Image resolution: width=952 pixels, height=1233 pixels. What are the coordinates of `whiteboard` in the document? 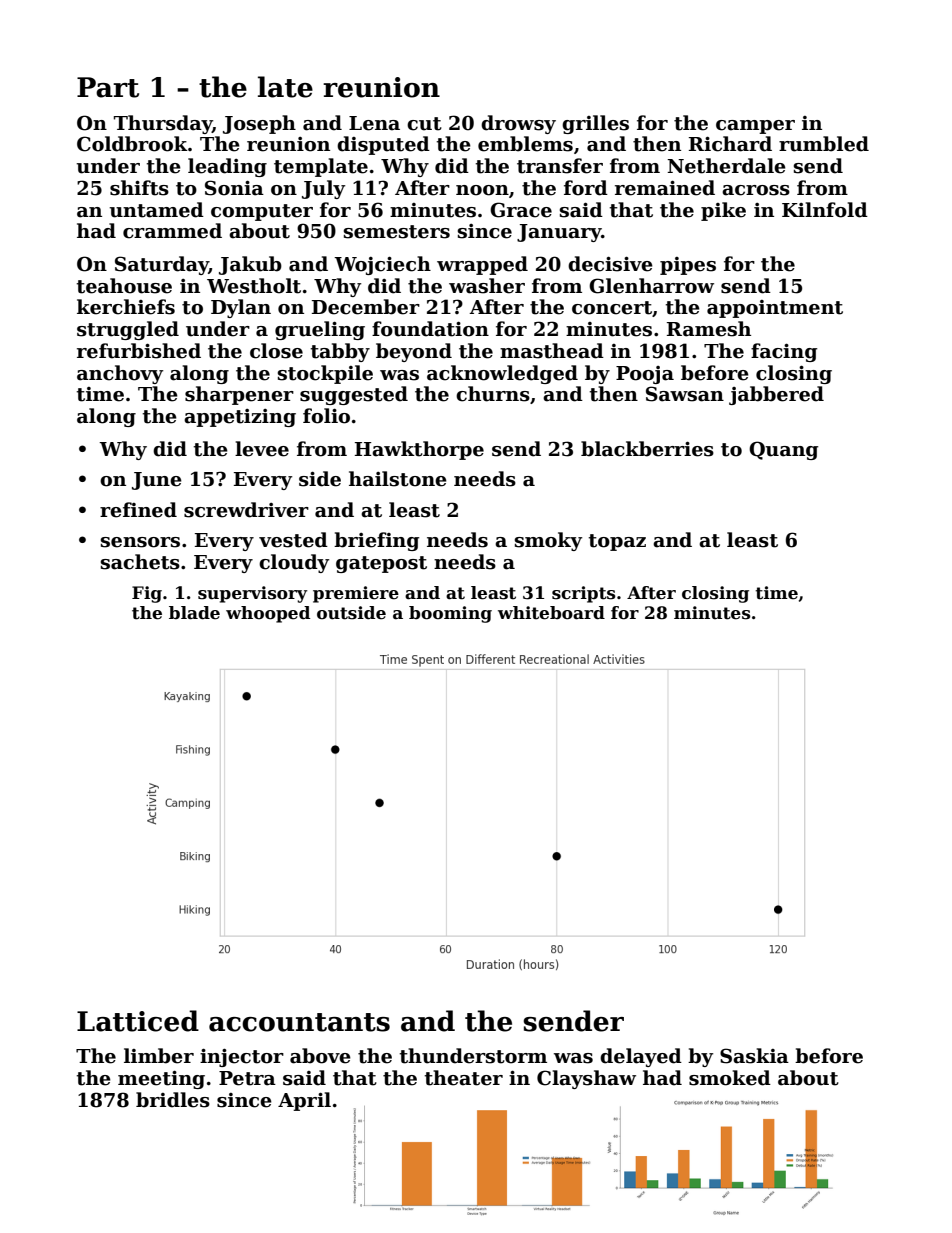 It's located at (551, 613).
